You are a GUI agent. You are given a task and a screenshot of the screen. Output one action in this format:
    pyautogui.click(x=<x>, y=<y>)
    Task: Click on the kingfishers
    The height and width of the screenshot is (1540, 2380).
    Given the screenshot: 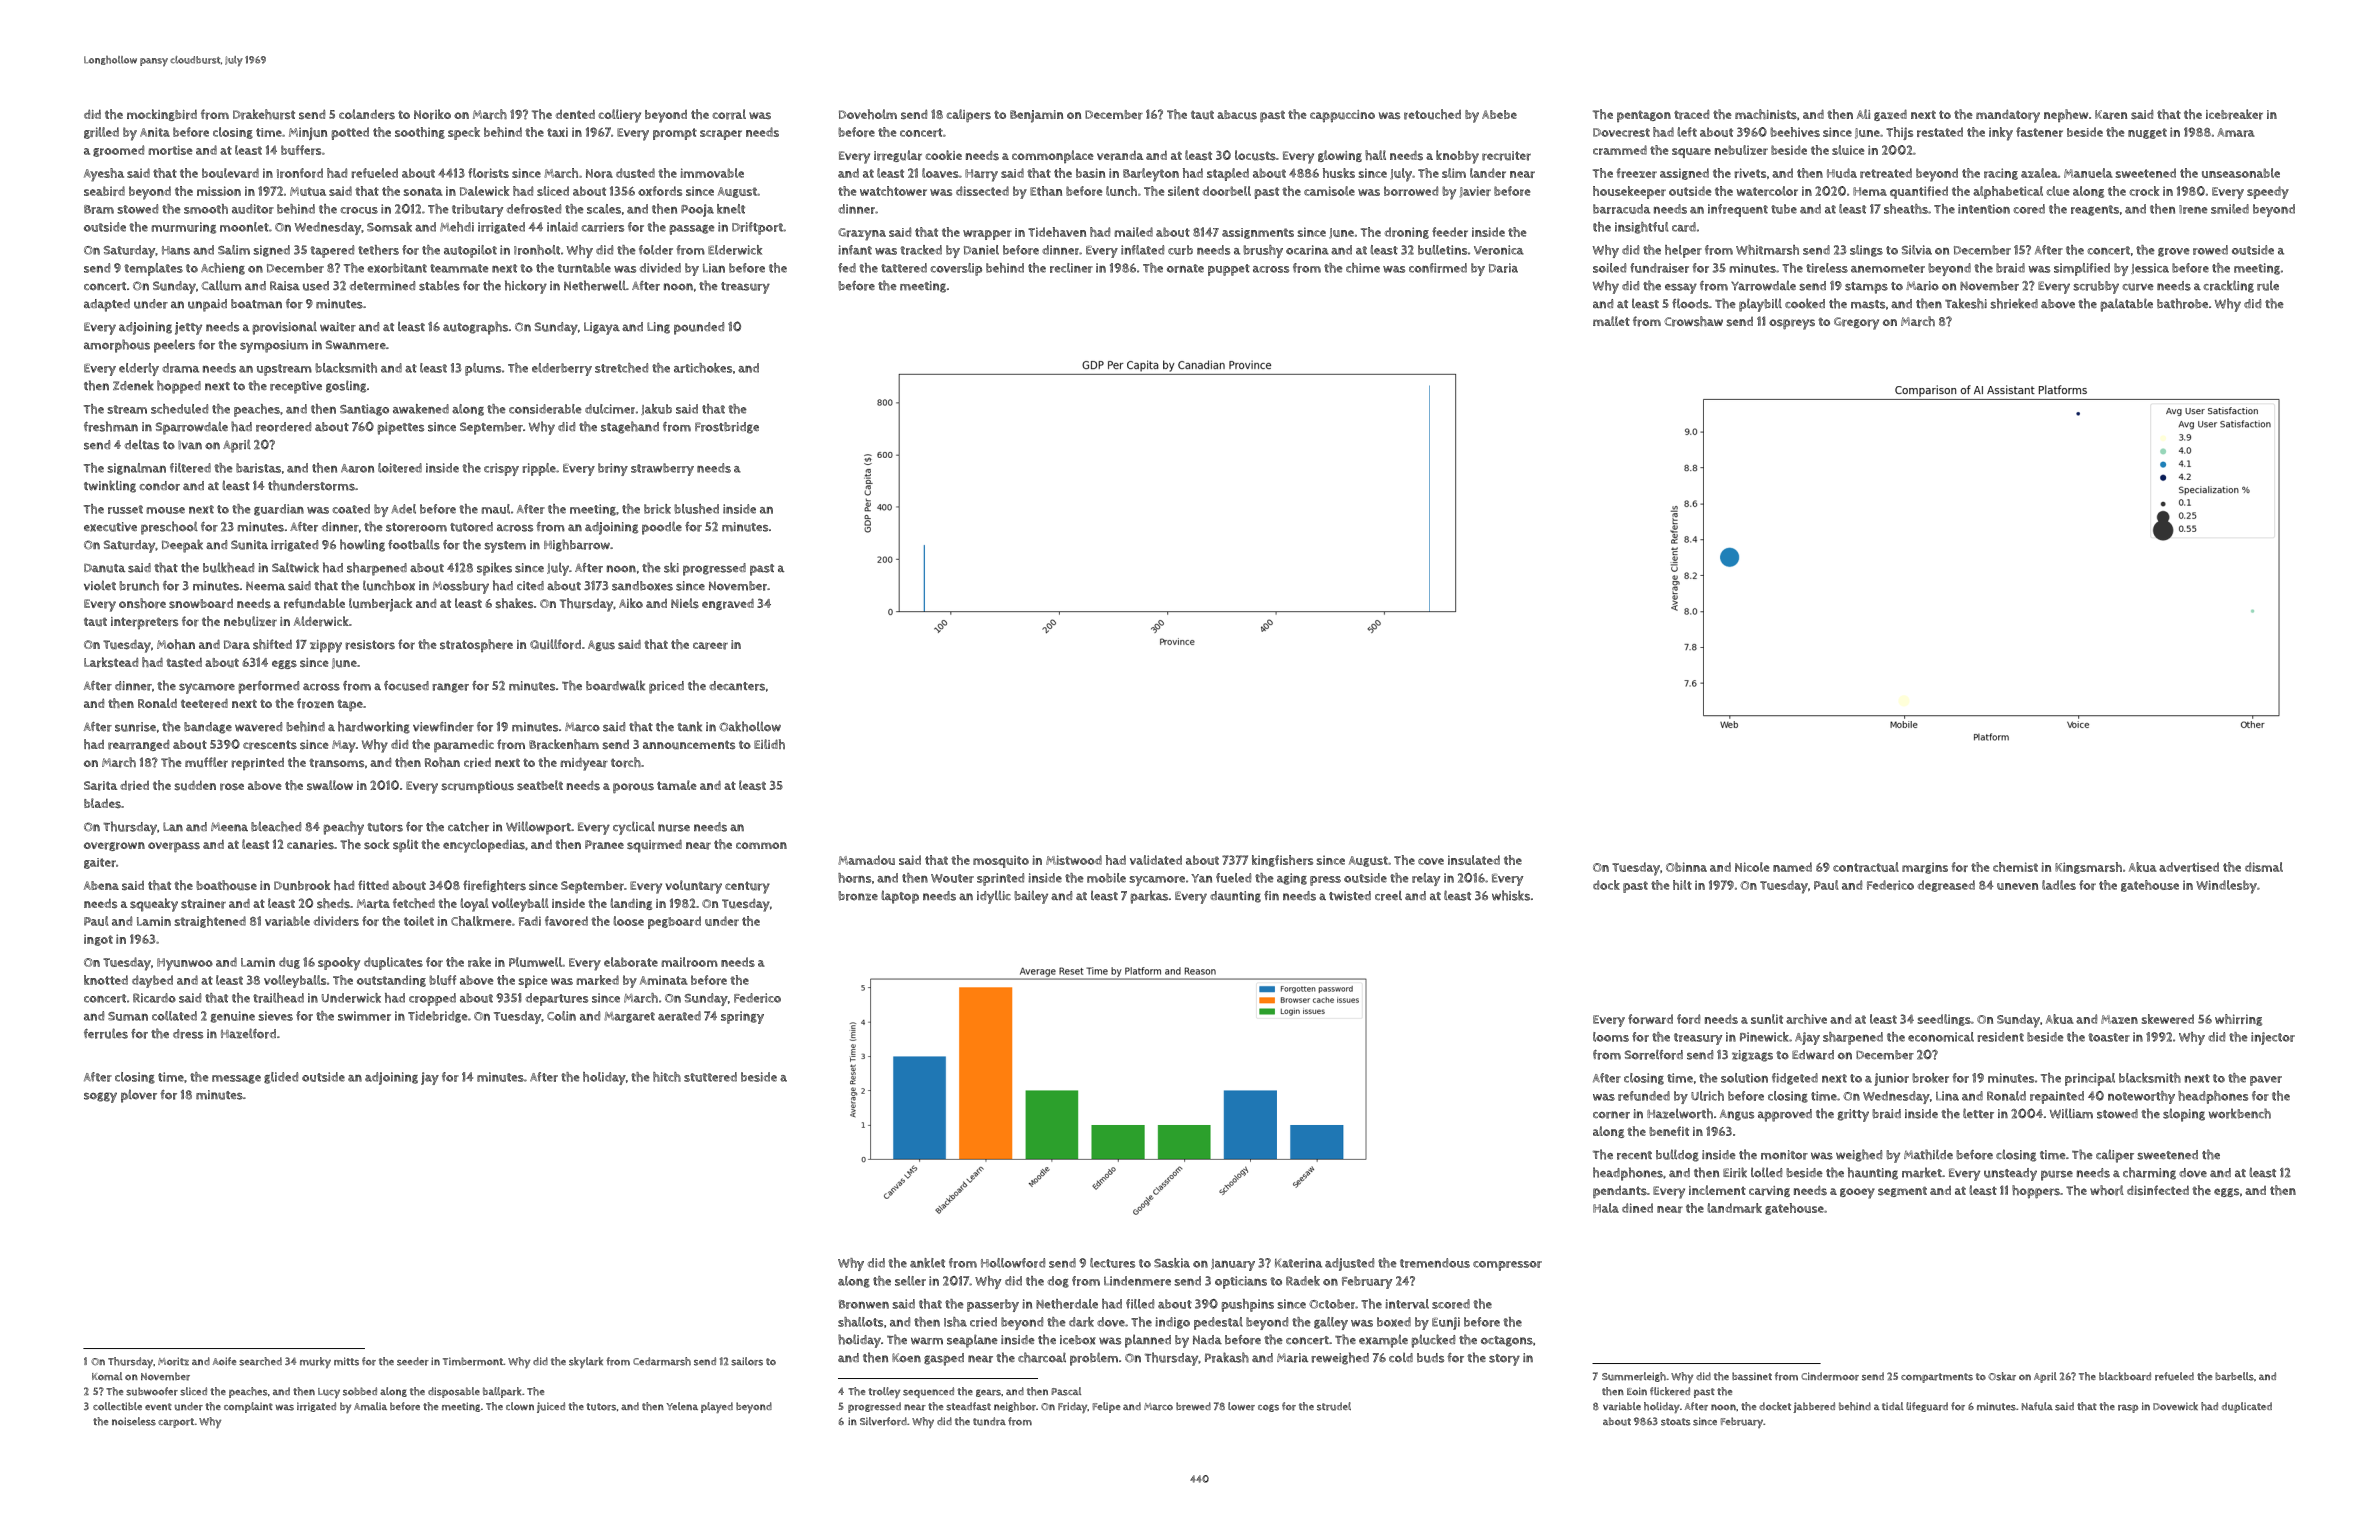 What is the action you would take?
    pyautogui.click(x=1282, y=861)
